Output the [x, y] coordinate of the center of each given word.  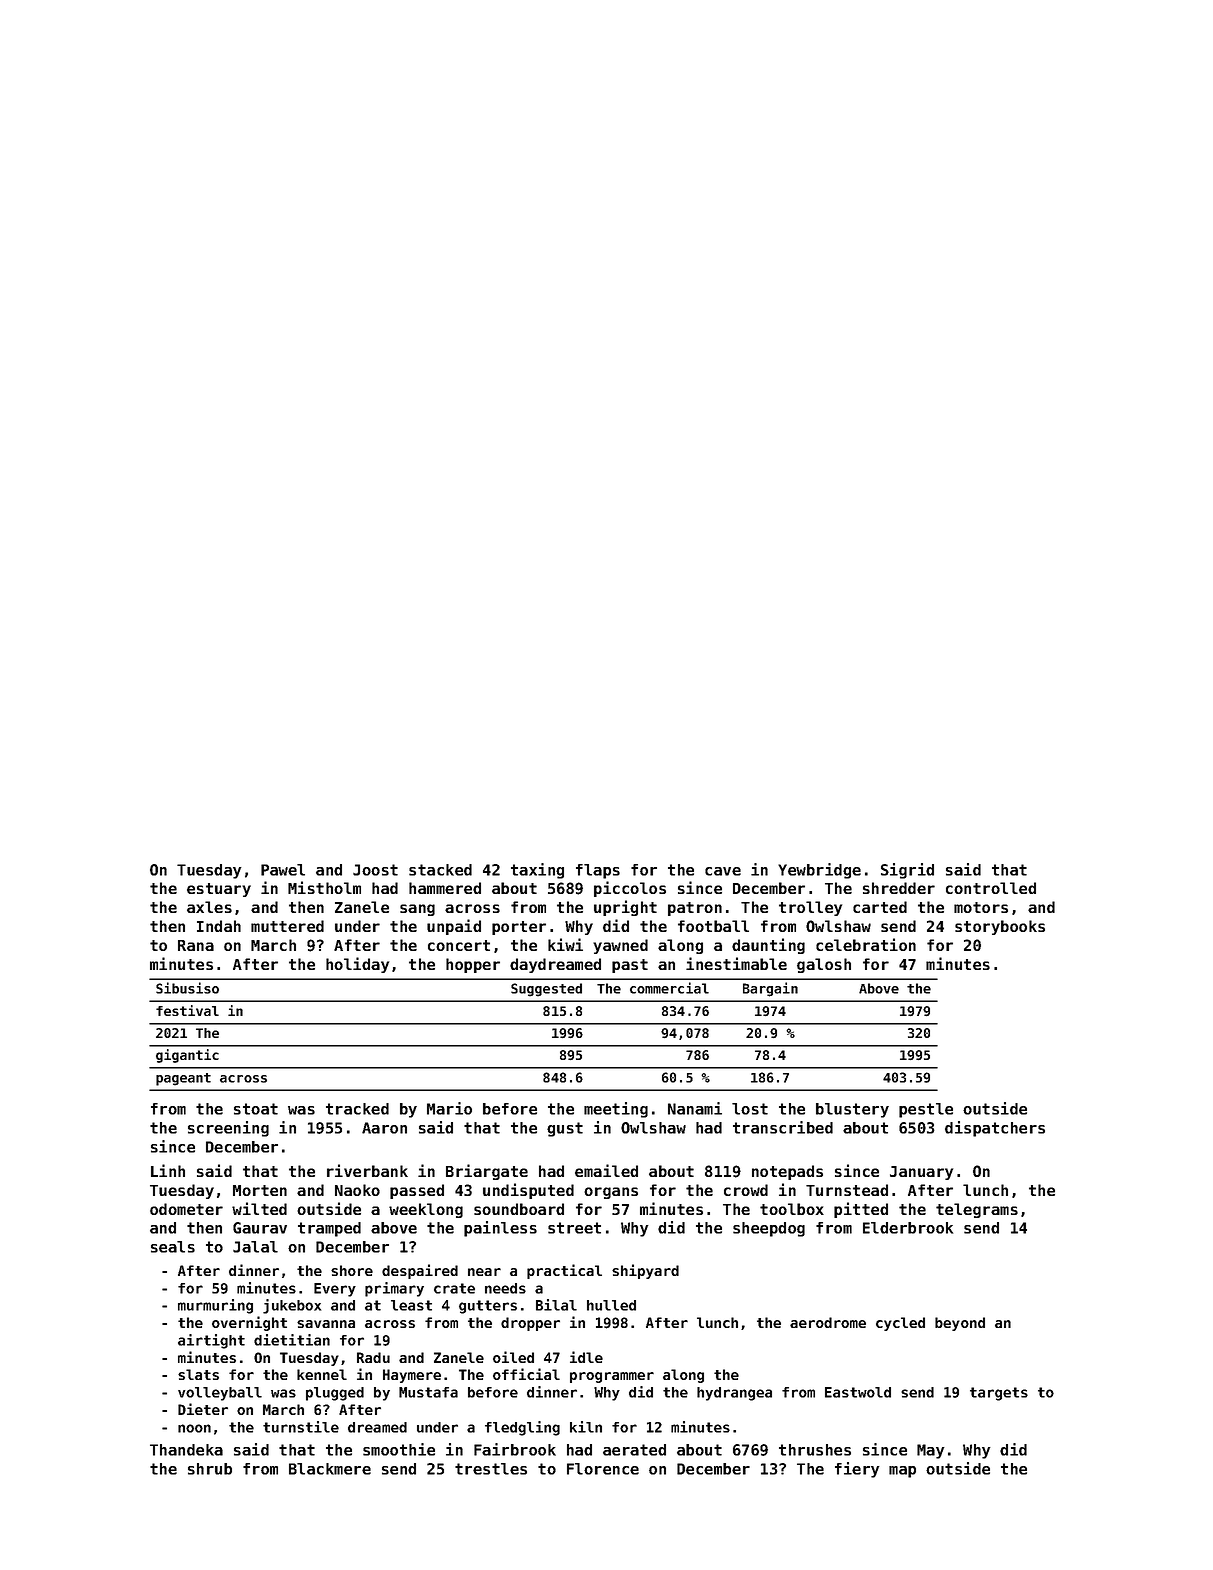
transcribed [783, 1127]
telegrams [977, 1210]
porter [519, 928]
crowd [746, 1190]
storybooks [1000, 927]
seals [173, 1247]
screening [228, 1129]
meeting [616, 1110]
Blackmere [330, 1469]
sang [417, 910]
